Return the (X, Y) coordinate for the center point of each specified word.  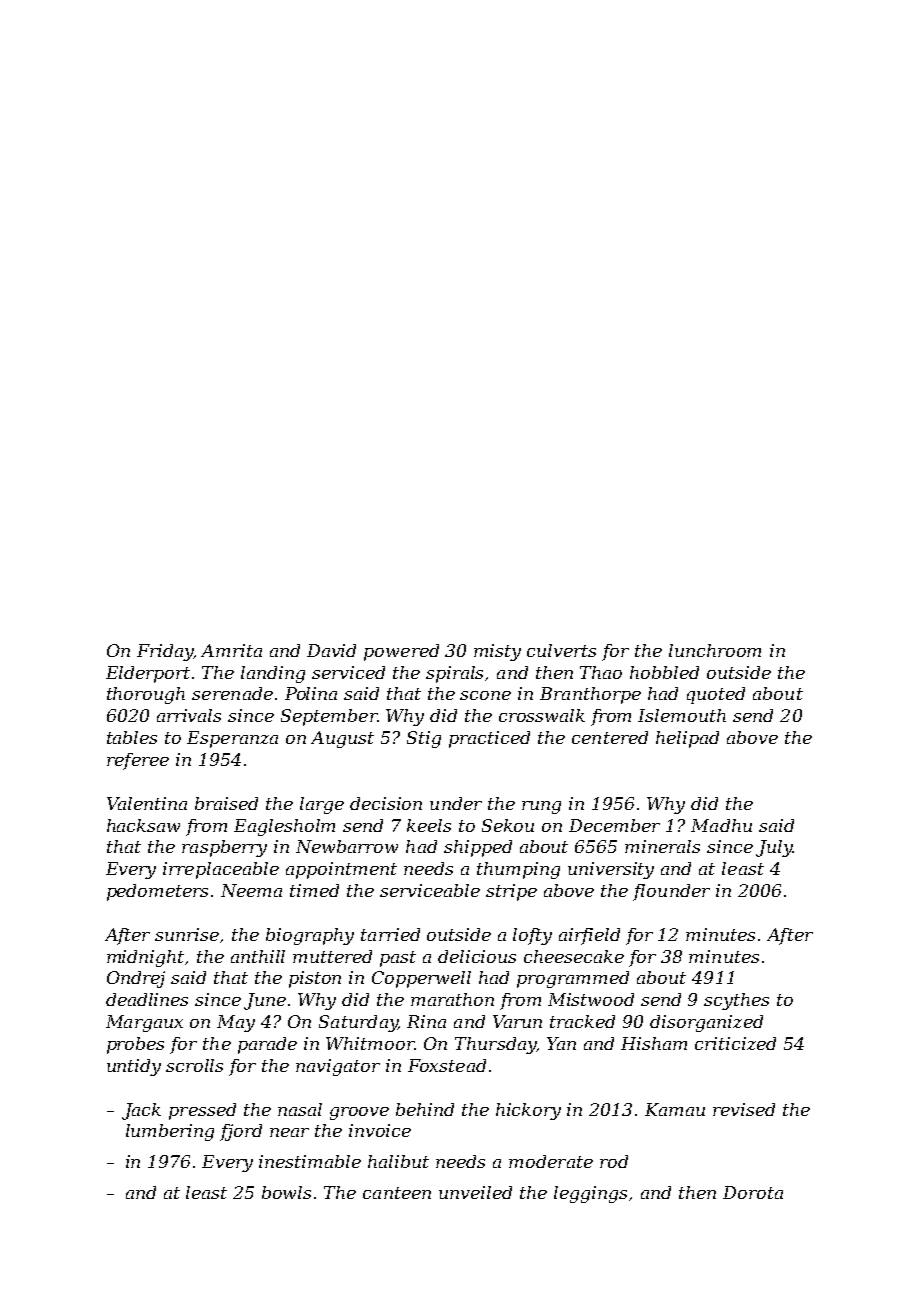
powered (401, 652)
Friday (165, 652)
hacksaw (143, 825)
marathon (452, 999)
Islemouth (682, 715)
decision (386, 803)
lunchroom (715, 650)
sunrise (187, 934)
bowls (286, 1192)
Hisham (654, 1043)
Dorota (753, 1192)
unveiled (475, 1192)
